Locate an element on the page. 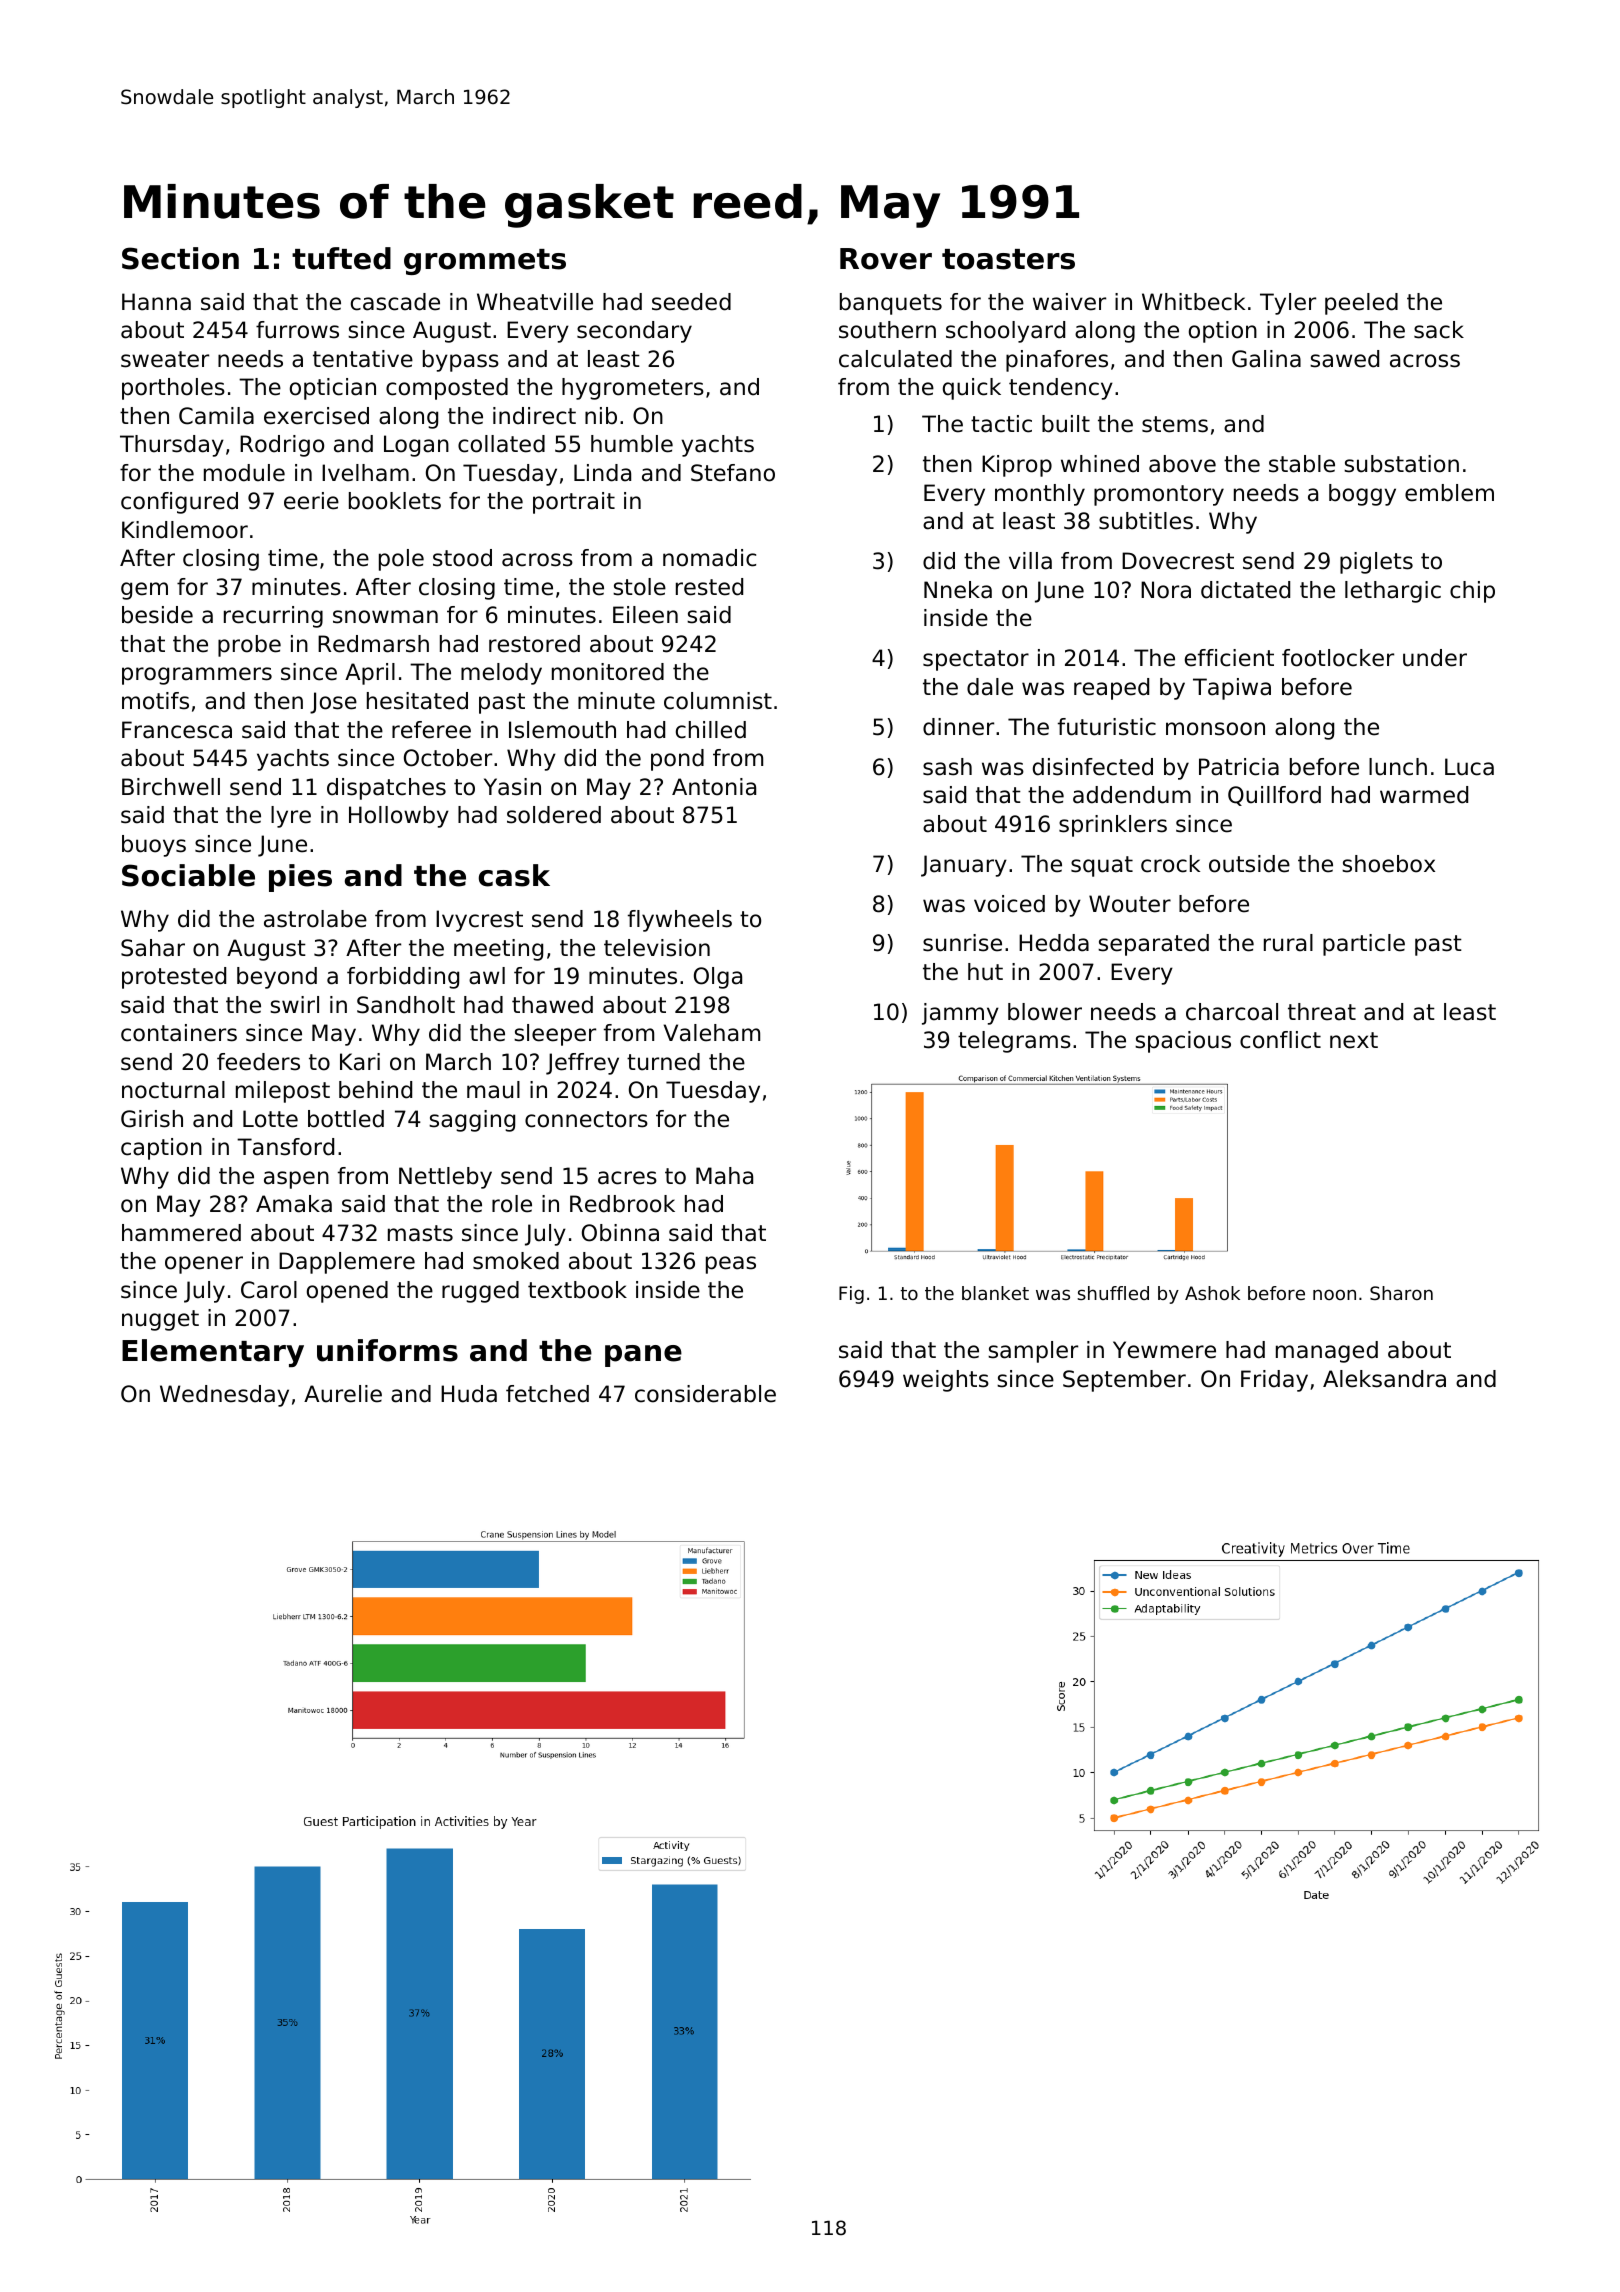  furrows is located at coordinates (297, 330).
